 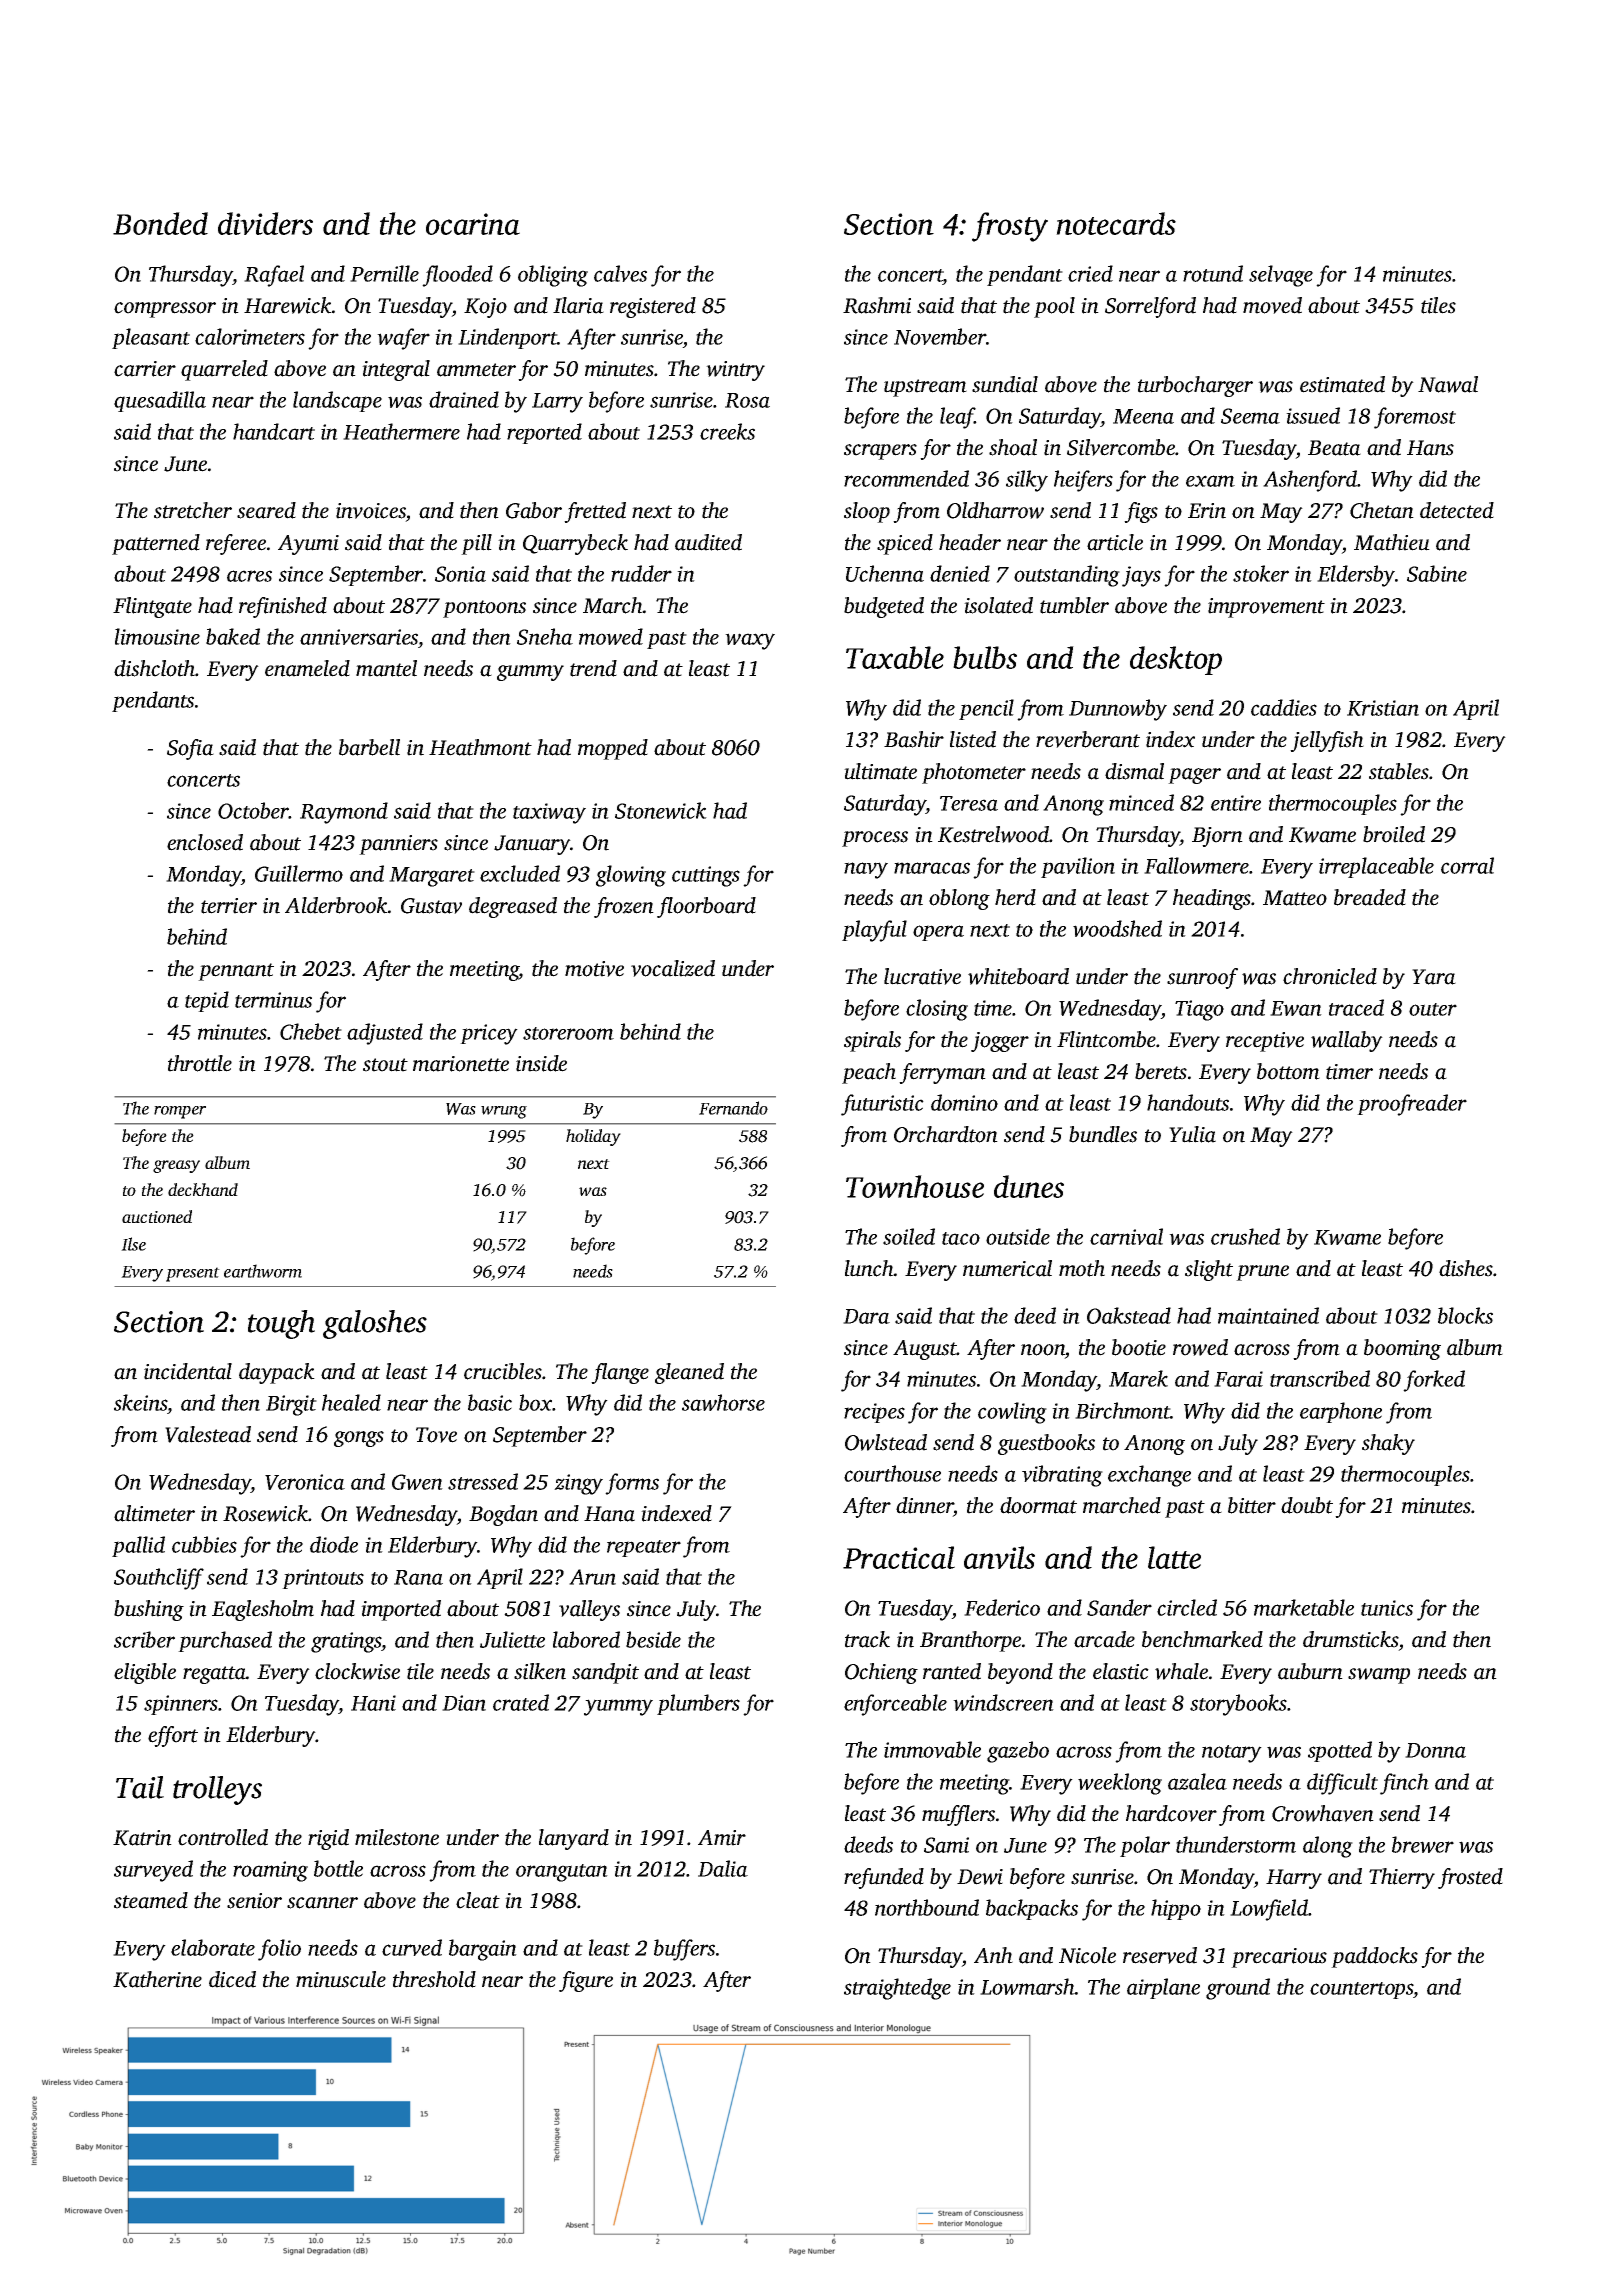 What do you see at coordinates (1202, 978) in the image?
I see `sunroof` at bounding box center [1202, 978].
